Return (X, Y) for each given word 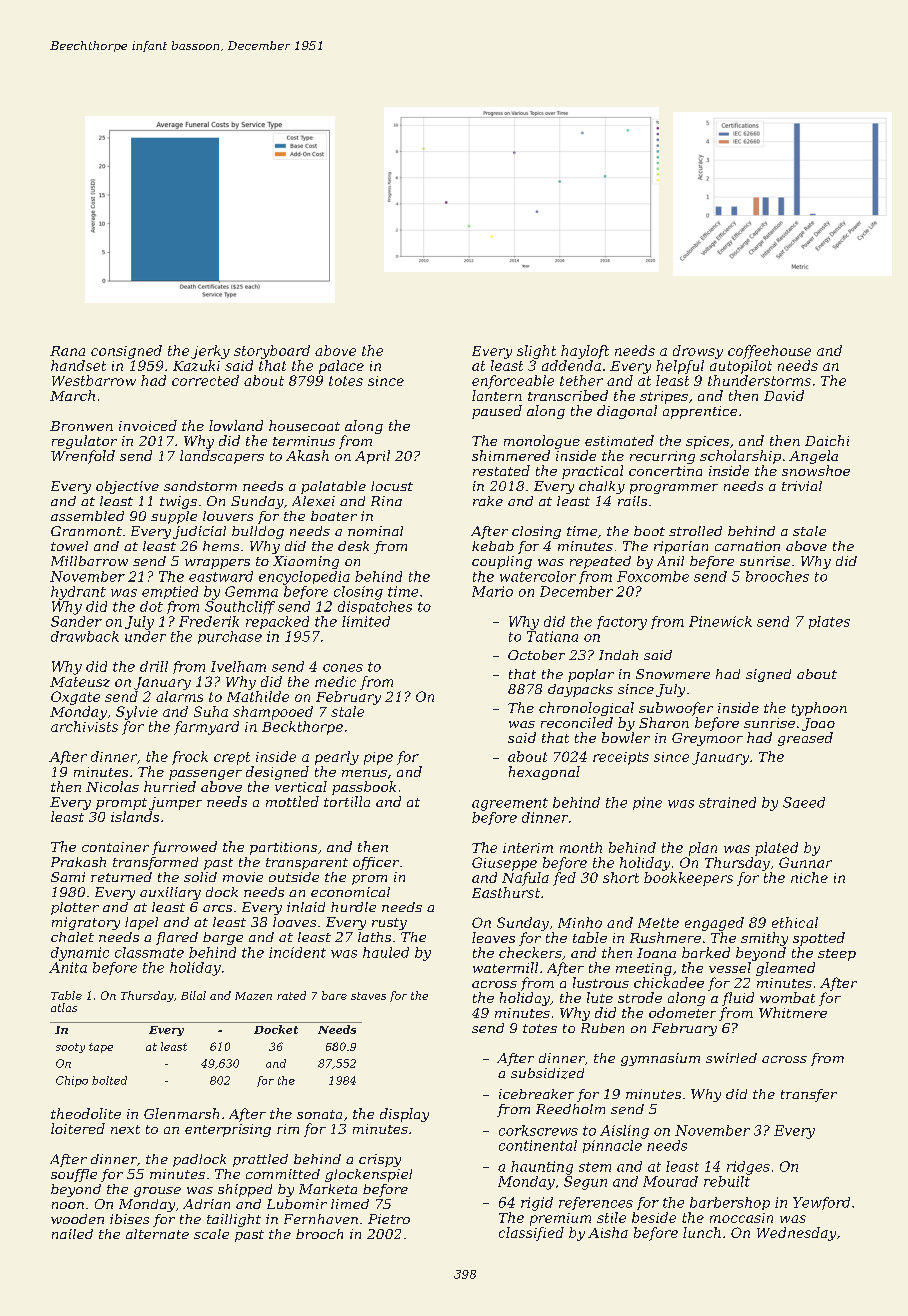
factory (622, 623)
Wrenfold (83, 457)
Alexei (313, 501)
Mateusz (80, 682)
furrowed (184, 848)
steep (837, 955)
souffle (74, 1175)
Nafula (525, 879)
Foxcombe (653, 576)
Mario (492, 591)
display (404, 1115)
